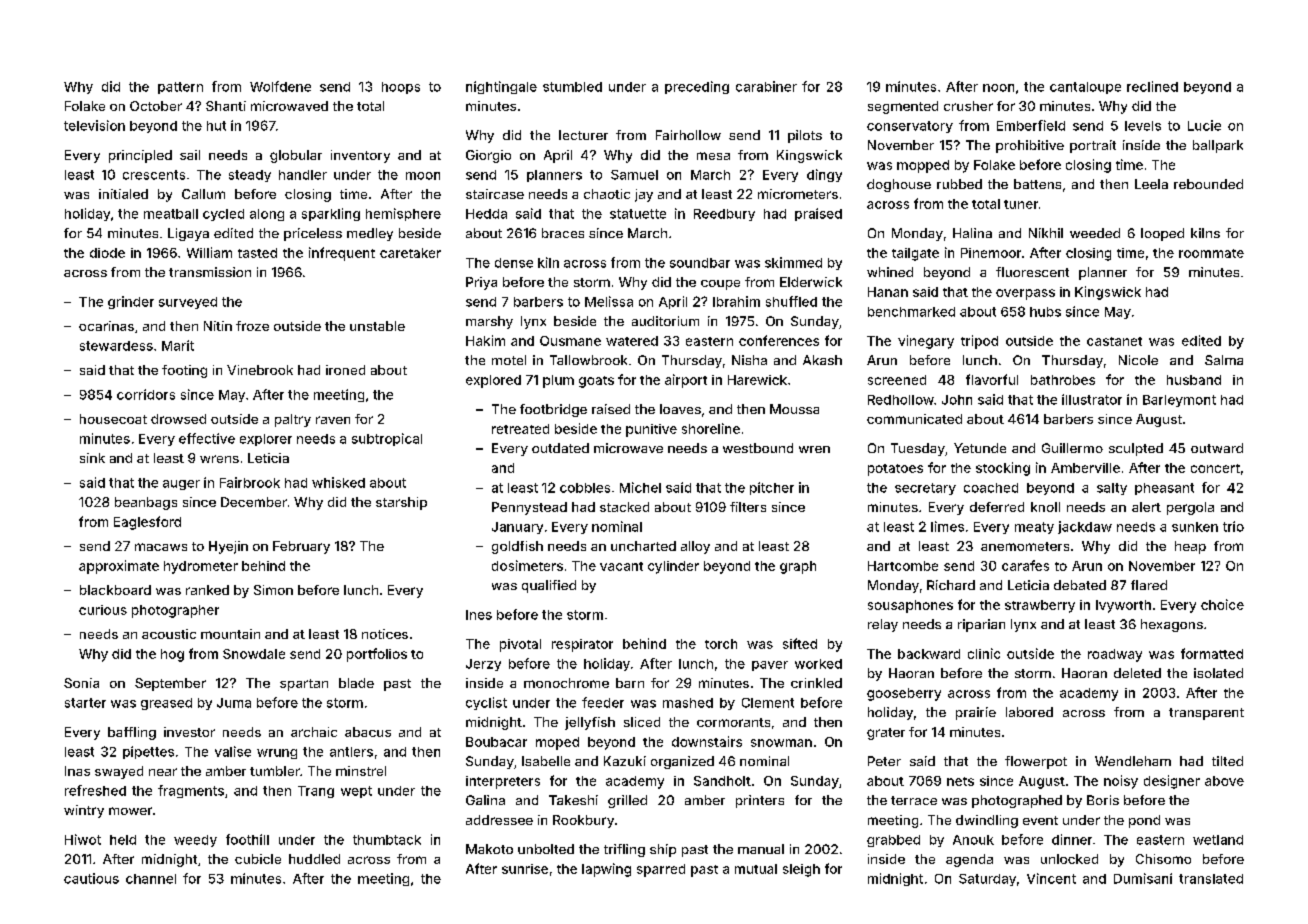 Image resolution: width=1308 pixels, height=924 pixels. Describe the element at coordinates (1208, 184) in the image. I see `rebounded` at that location.
